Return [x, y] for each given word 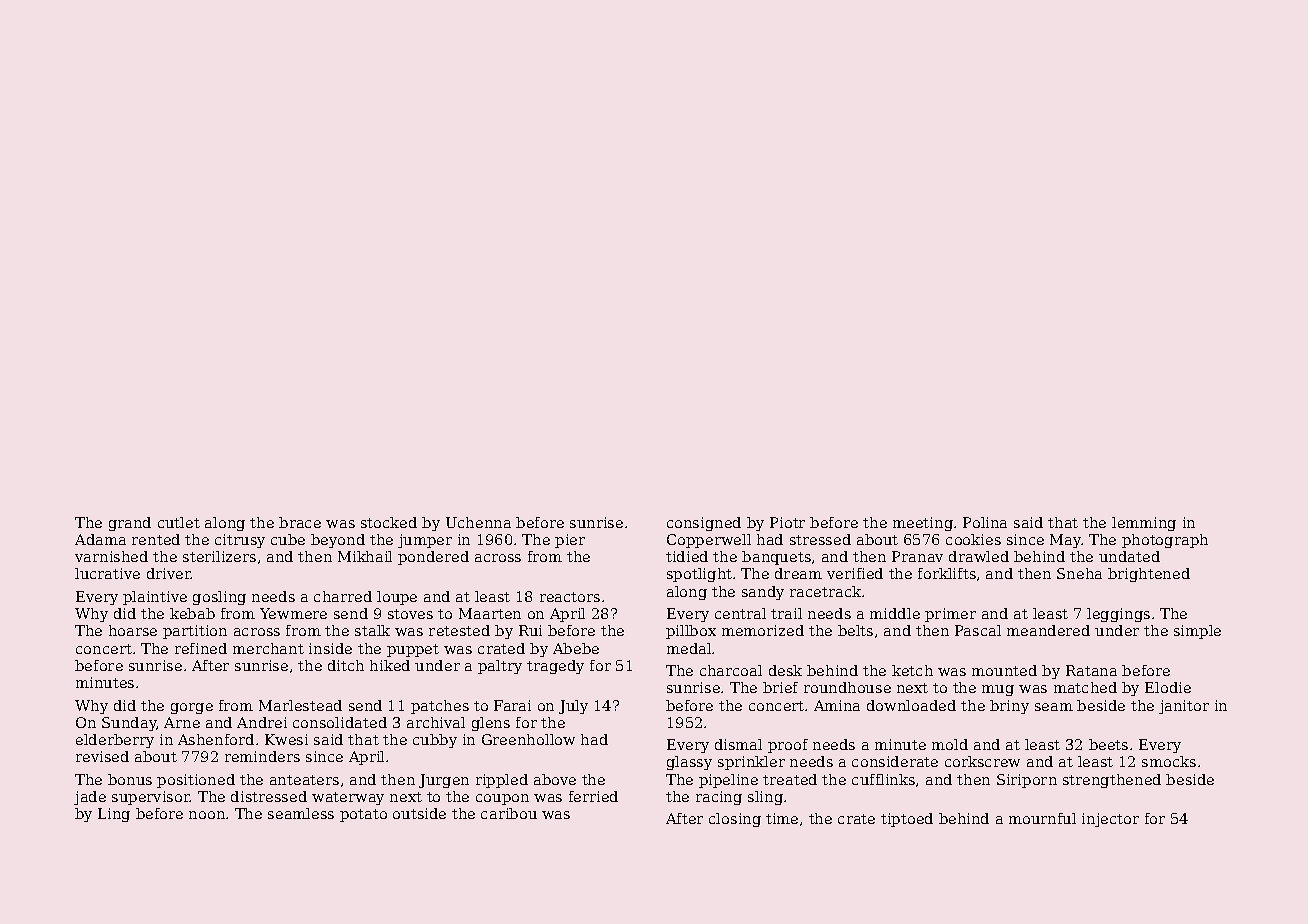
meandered [1048, 630]
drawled [979, 556]
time [782, 818]
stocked [389, 522]
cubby [435, 741]
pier [570, 541]
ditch [346, 665]
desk [785, 670]
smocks [1169, 761]
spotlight [699, 575]
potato [363, 815]
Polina [985, 522]
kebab [192, 613]
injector [1110, 820]
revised [102, 756]
